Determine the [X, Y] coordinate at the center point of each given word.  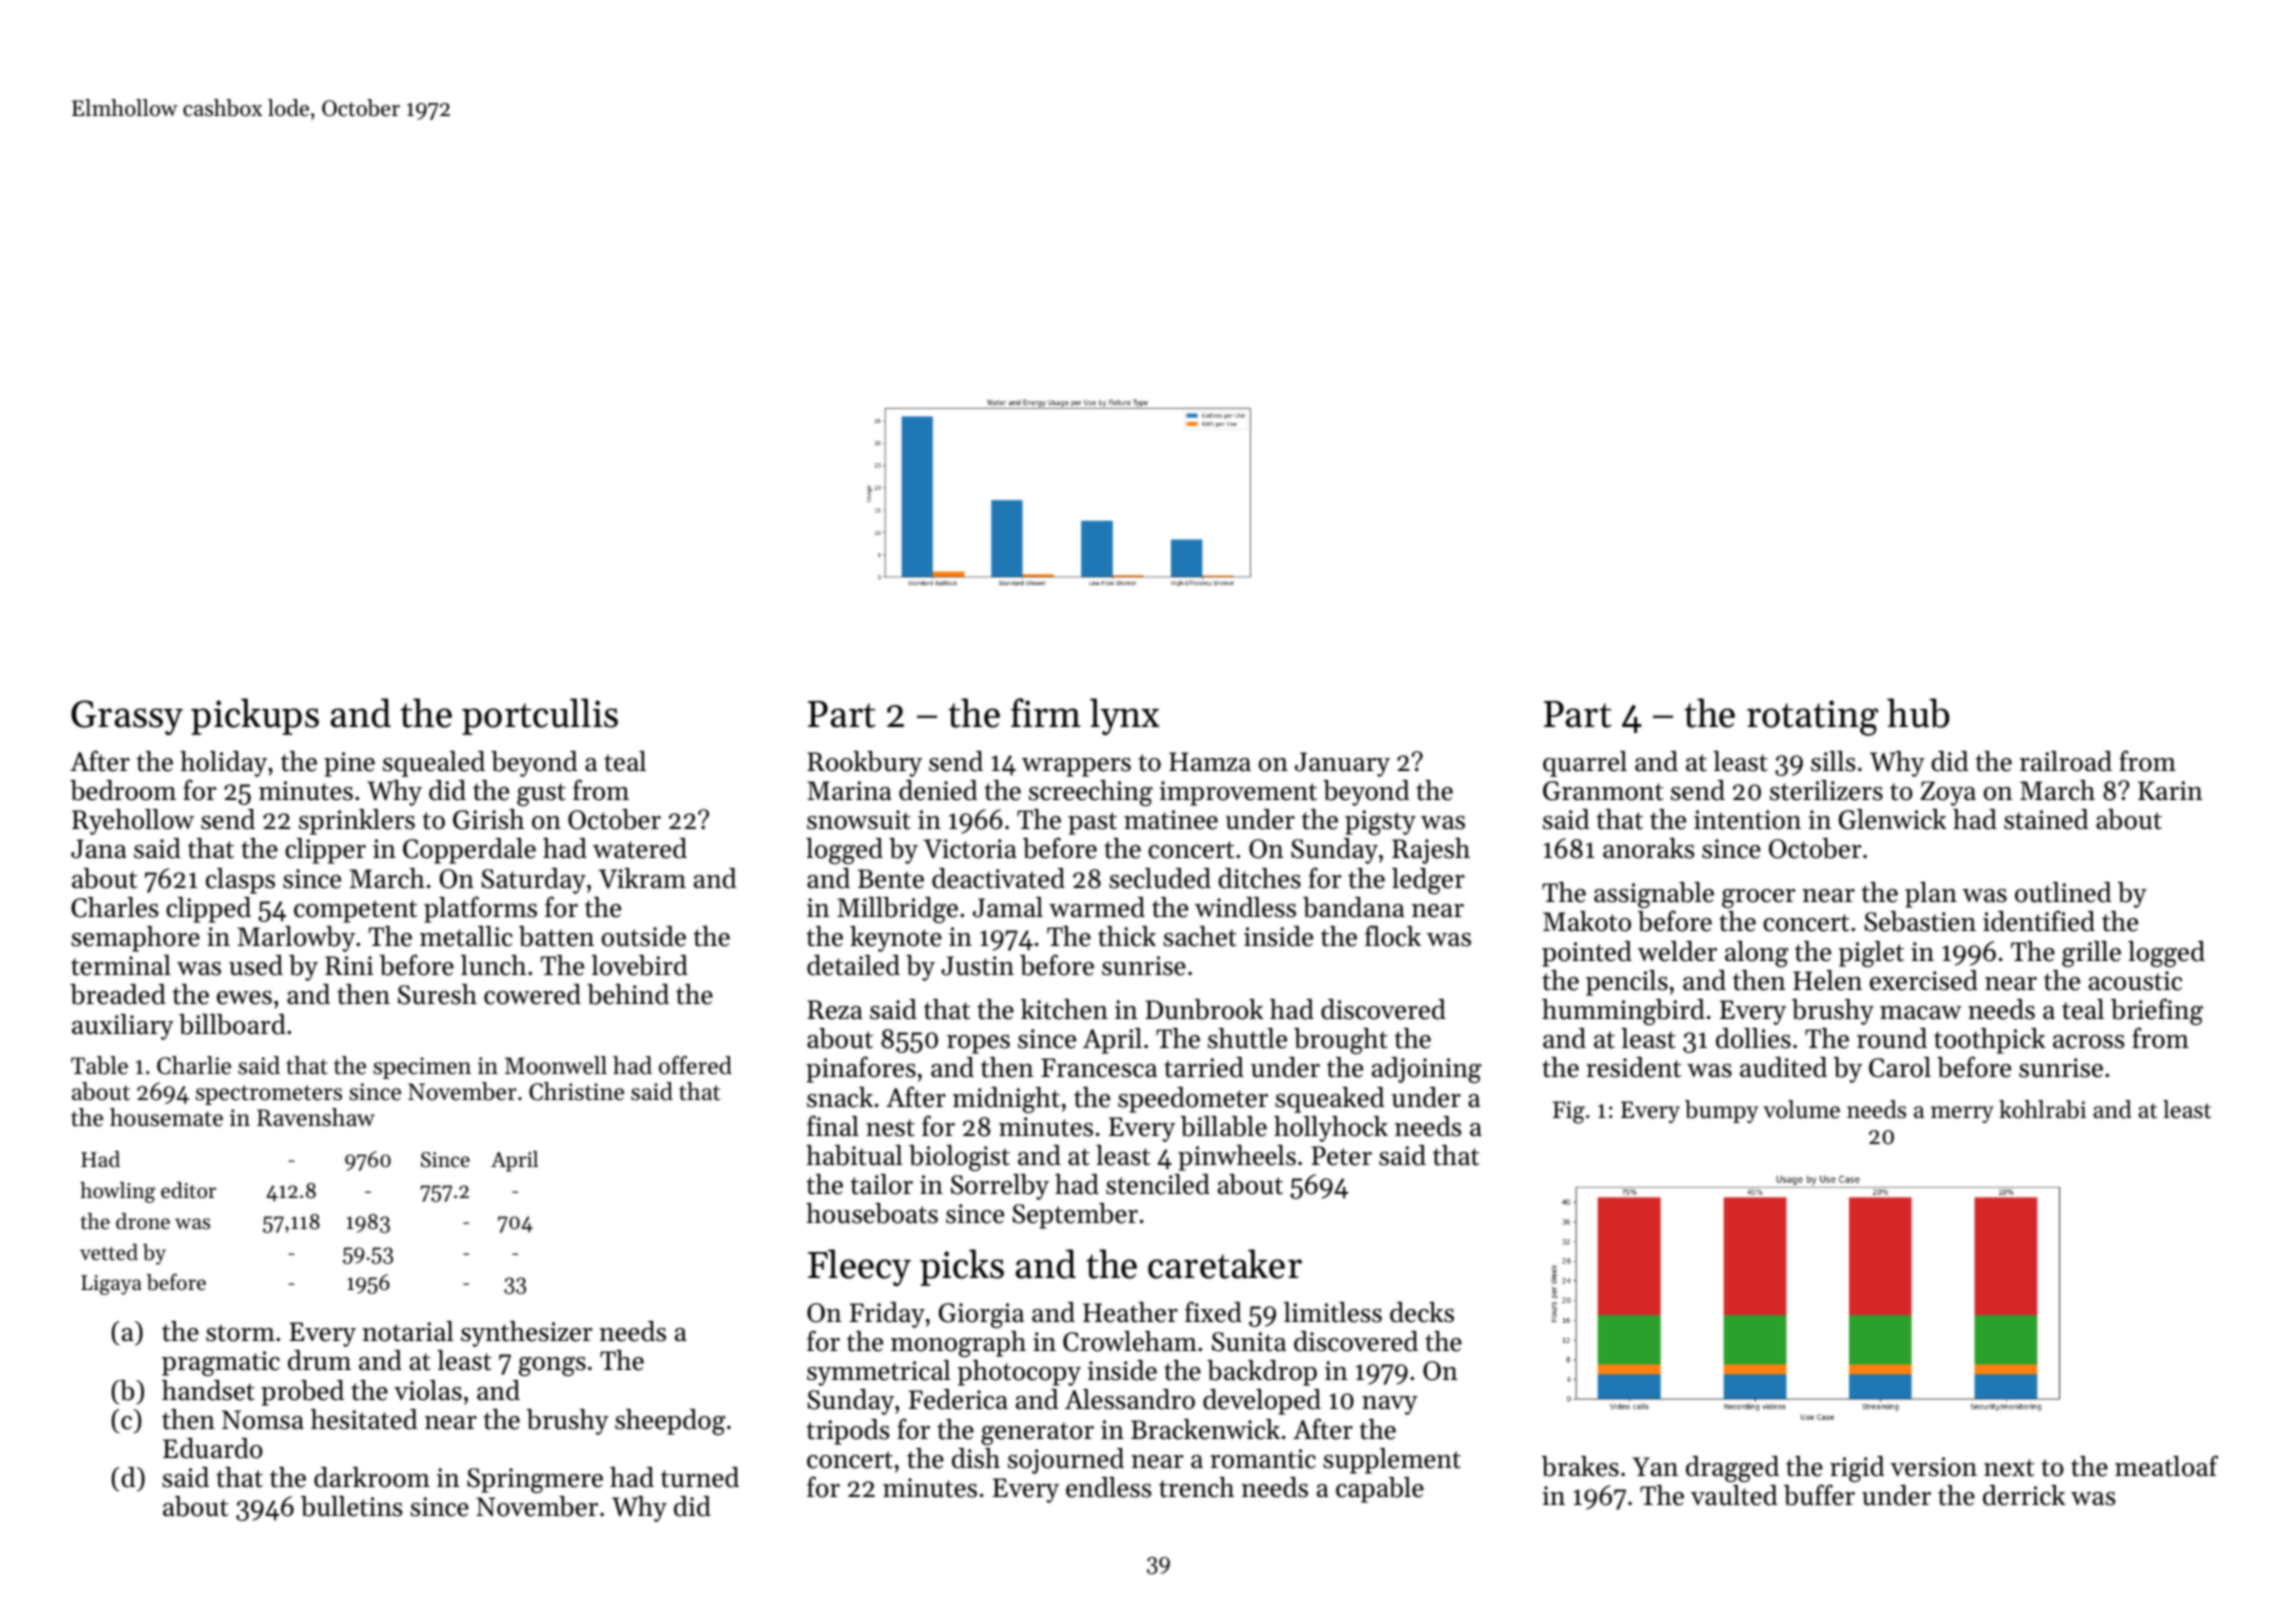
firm [1046, 712]
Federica [958, 1399]
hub [1918, 713]
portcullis [540, 716]
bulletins [352, 1506]
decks [1422, 1312]
